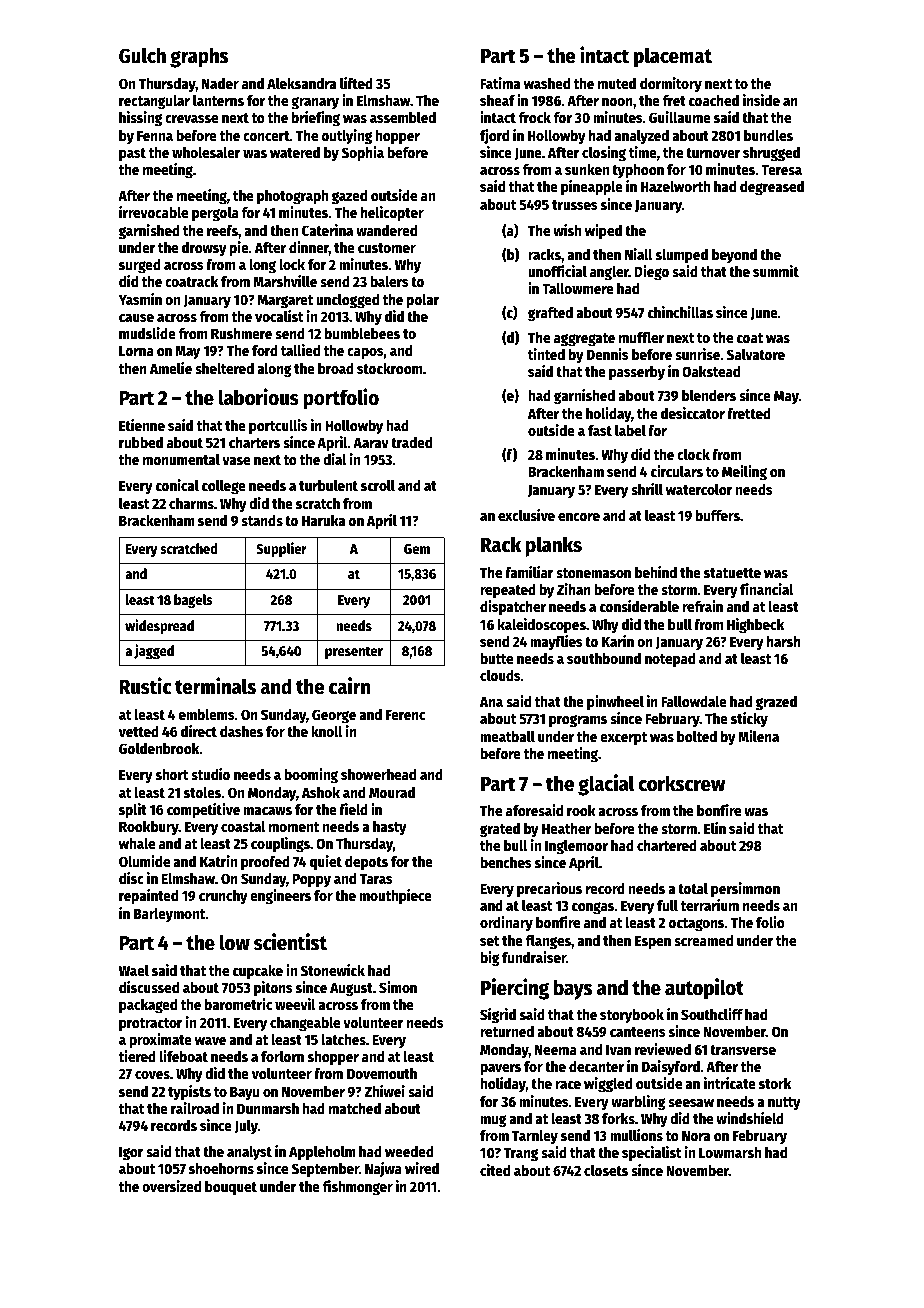 Image resolution: width=924 pixels, height=1308 pixels. Describe the element at coordinates (711, 371) in the screenshot. I see `Oakstead` at that location.
